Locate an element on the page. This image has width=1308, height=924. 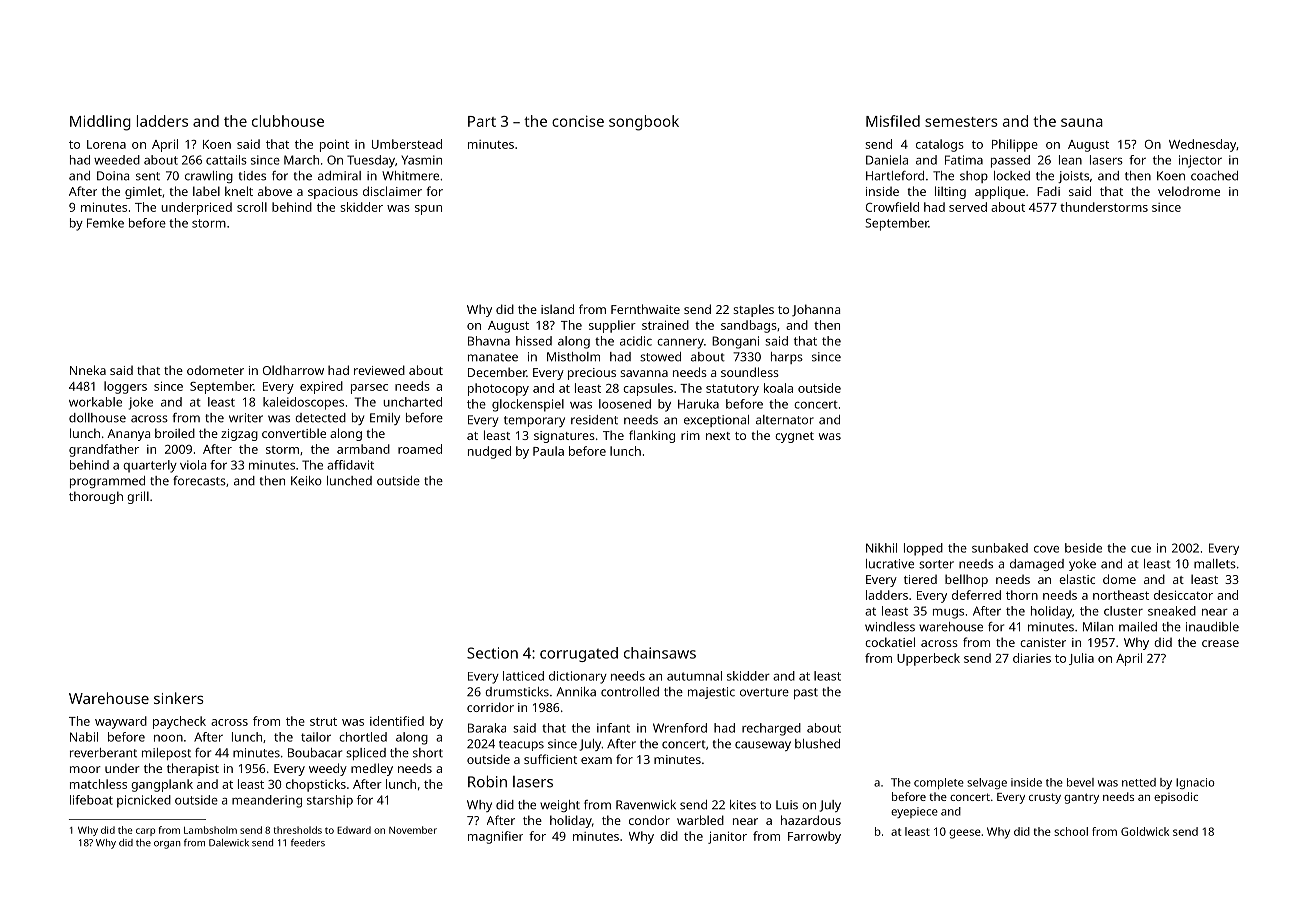
cygnet is located at coordinates (794, 437).
